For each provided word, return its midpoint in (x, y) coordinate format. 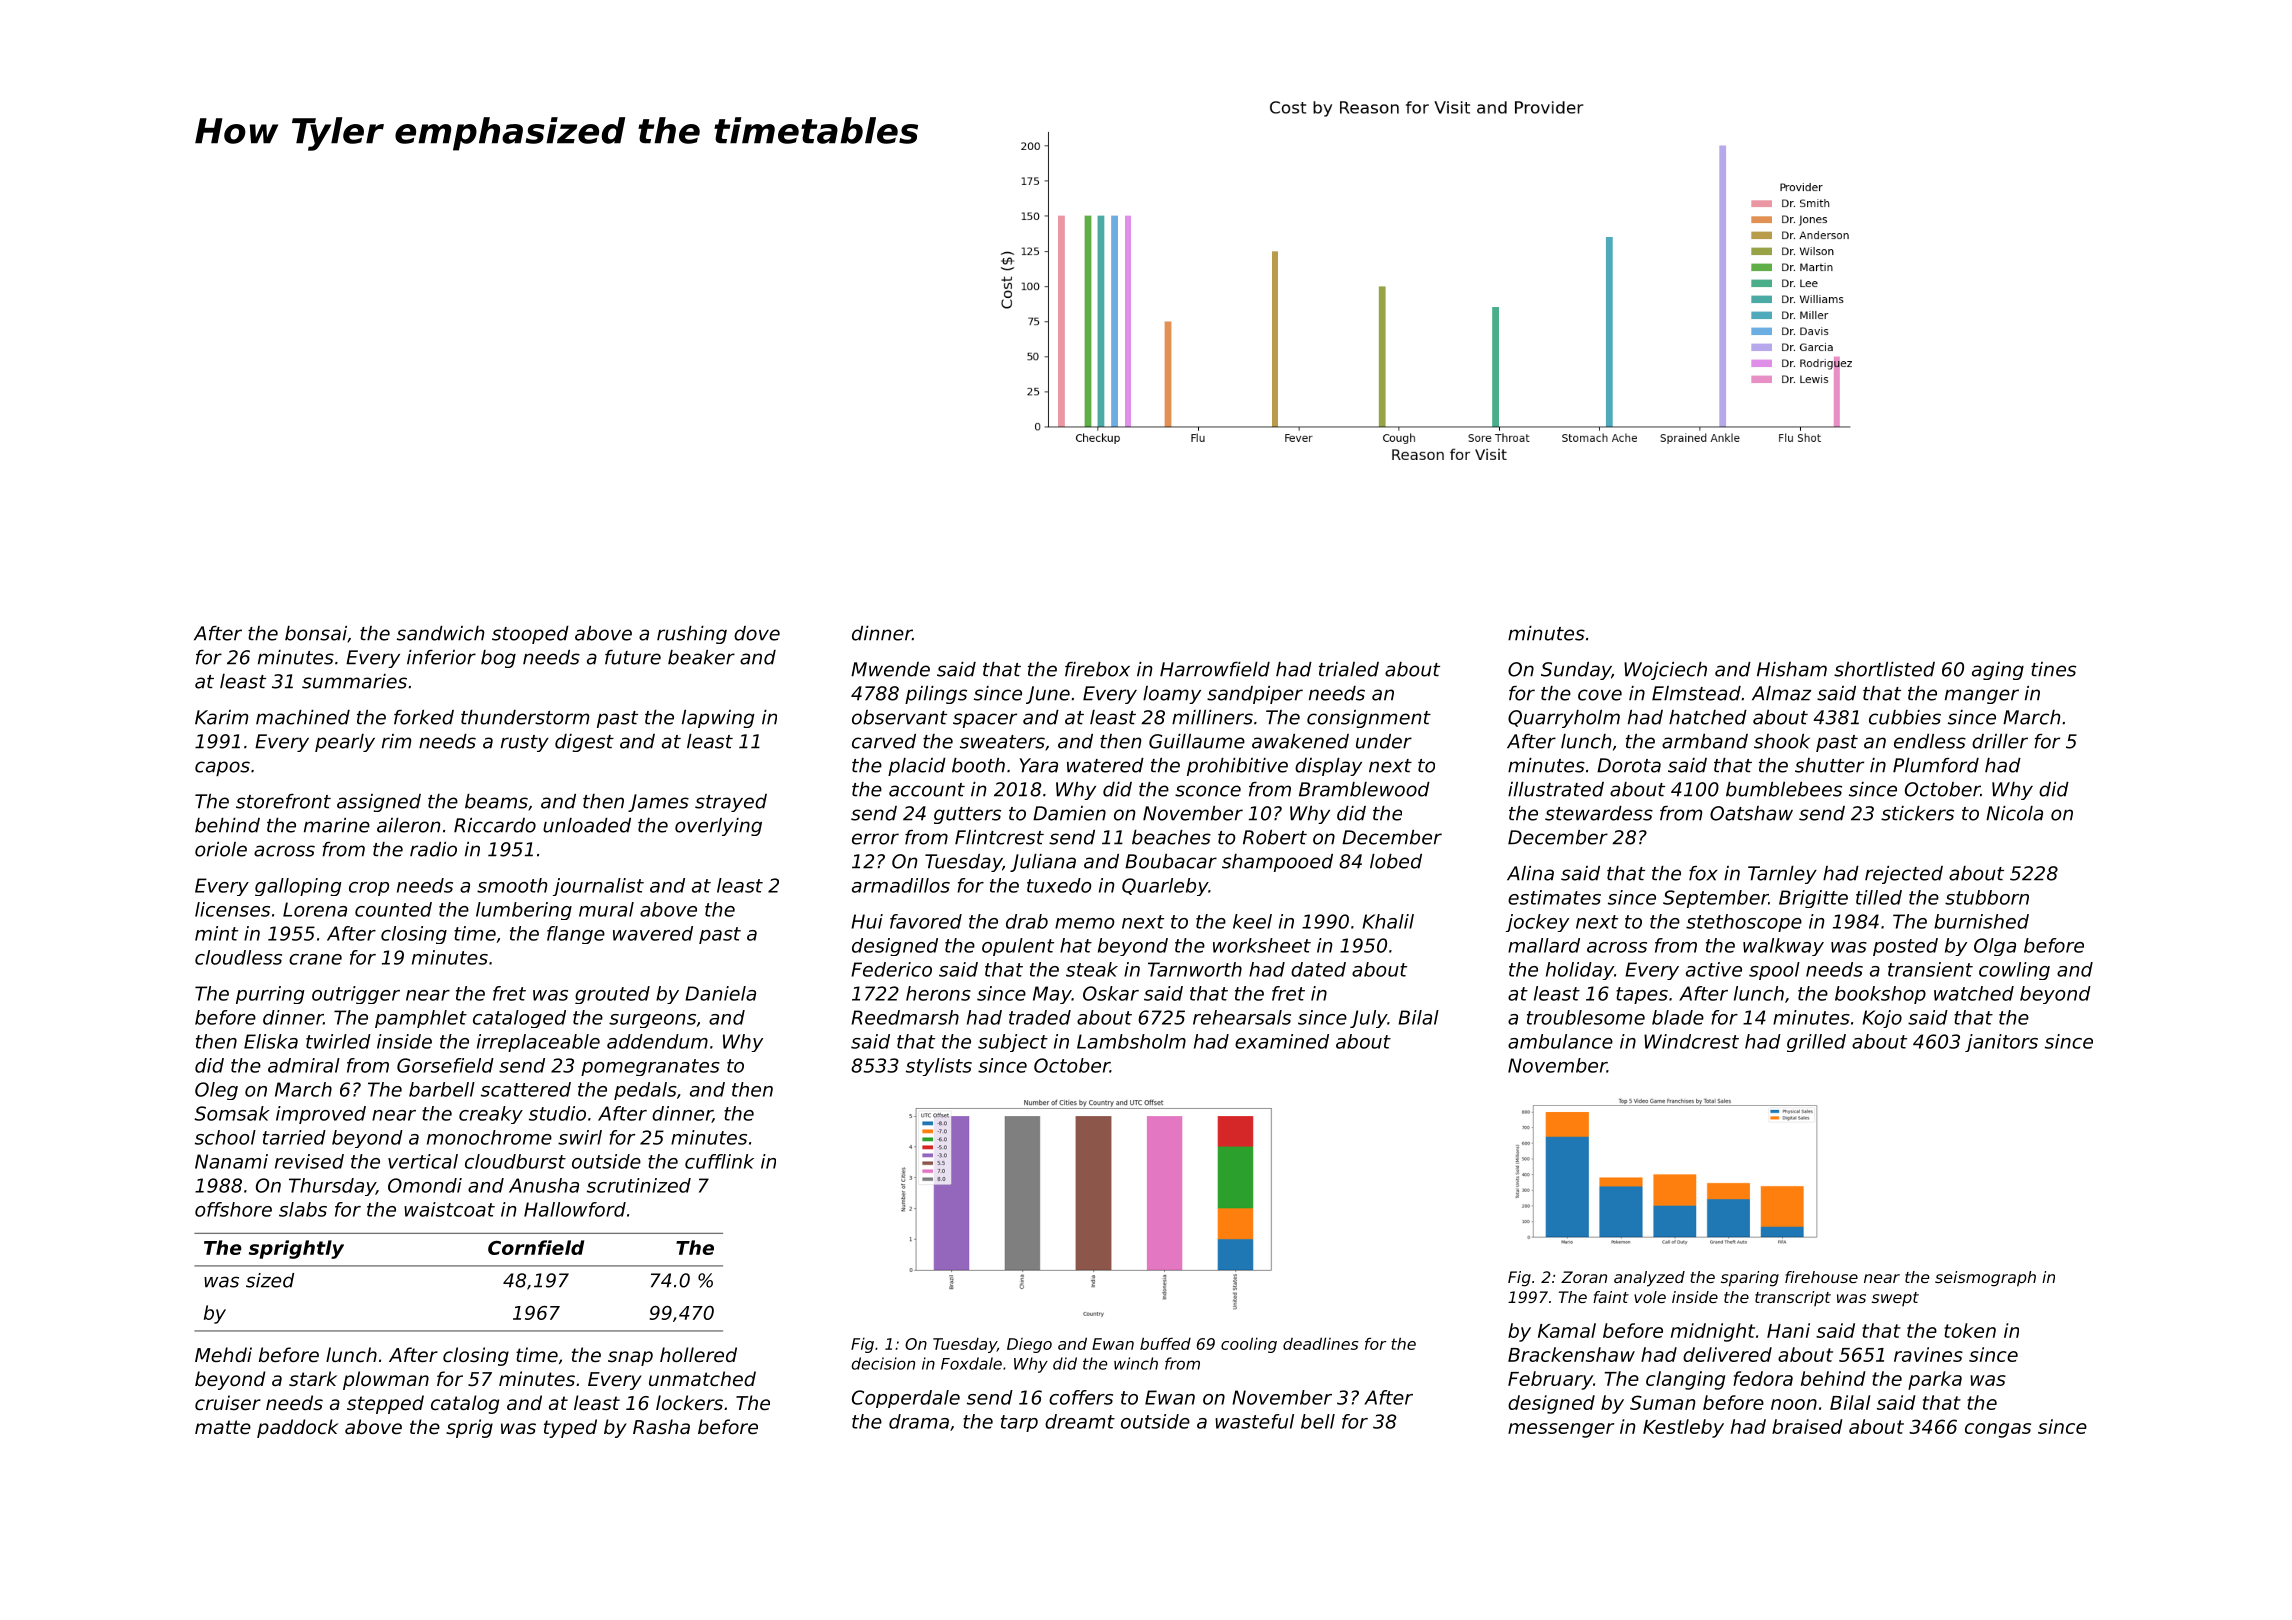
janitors (2001, 1043)
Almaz (1781, 693)
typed (570, 1428)
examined (1282, 1041)
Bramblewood (1364, 789)
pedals (645, 1091)
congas (1998, 1430)
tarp (1019, 1423)
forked (424, 717)
